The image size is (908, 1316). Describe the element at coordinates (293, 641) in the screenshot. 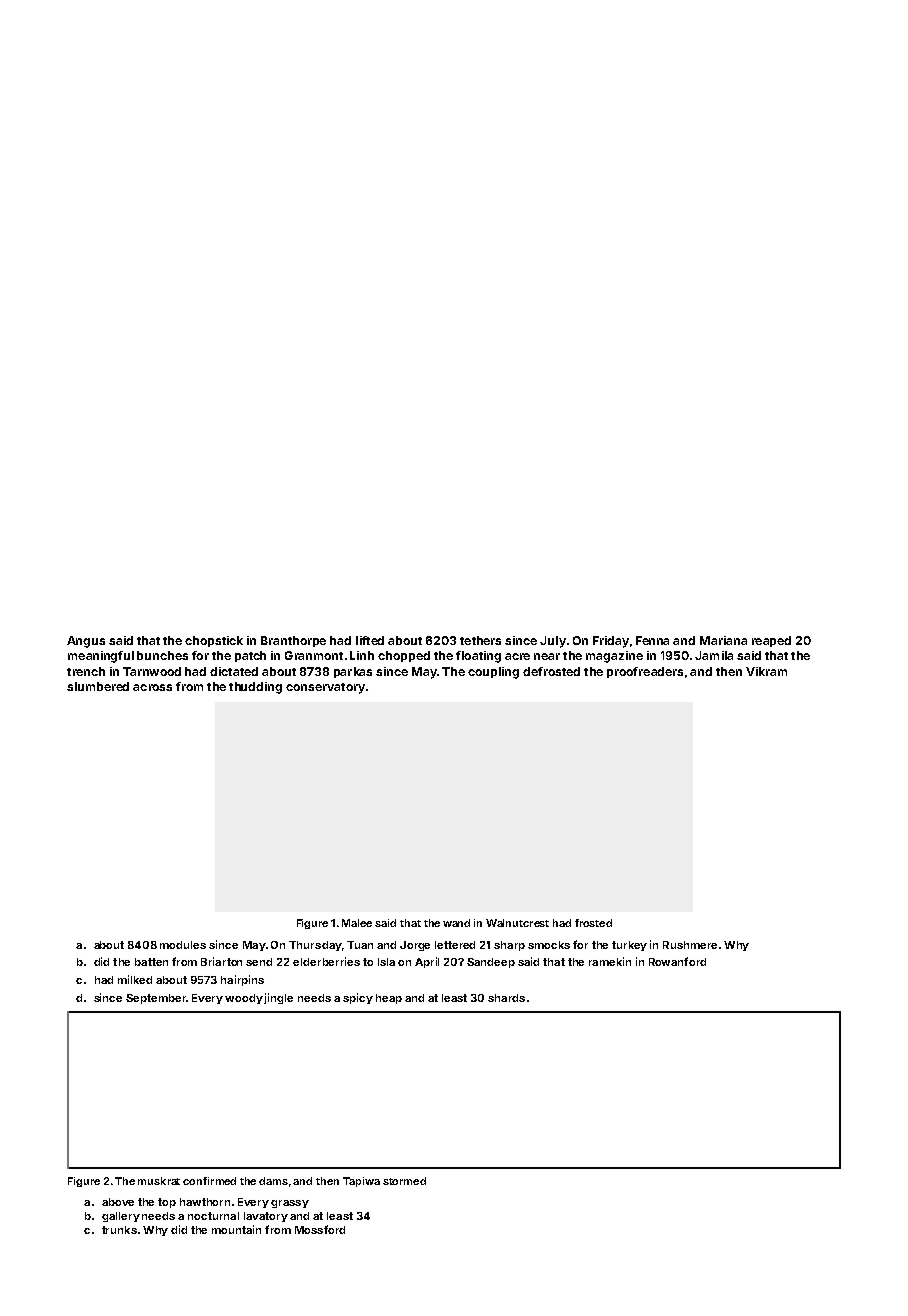

I see `Branthorpe` at that location.
